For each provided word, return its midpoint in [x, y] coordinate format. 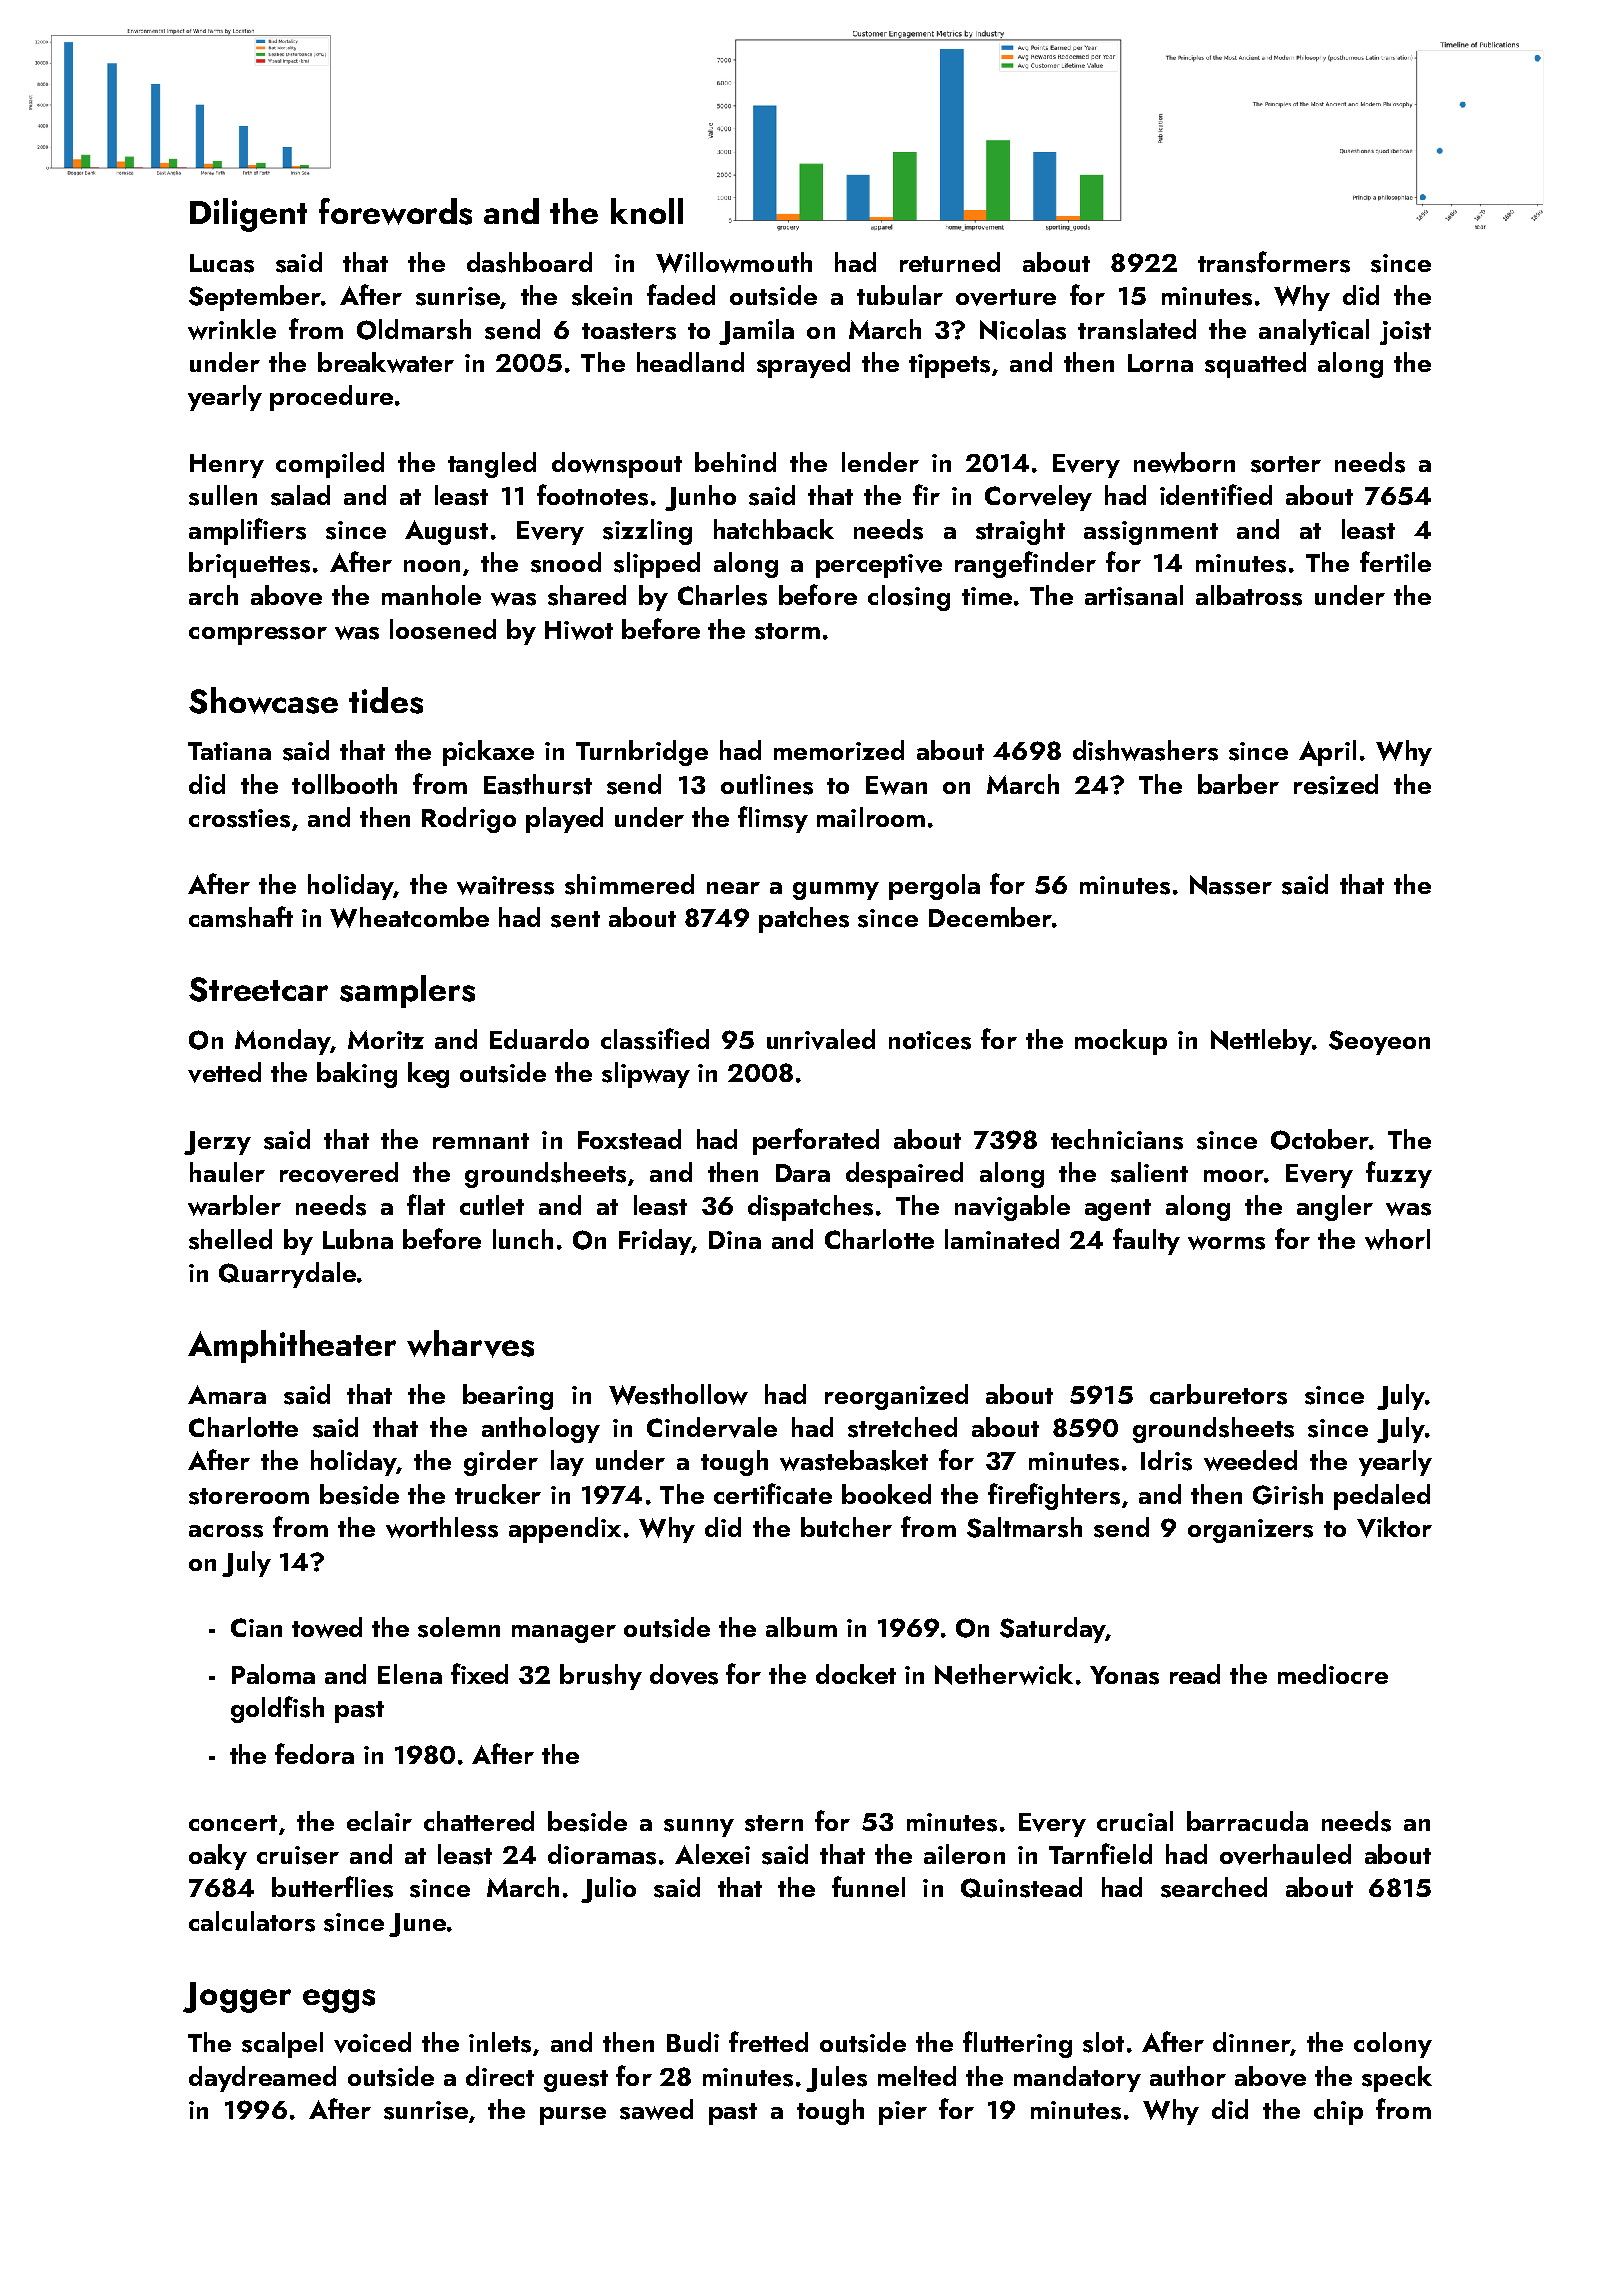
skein [602, 295]
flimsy [773, 819]
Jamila [756, 332]
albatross [1249, 595]
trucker [498, 1494]
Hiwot [579, 630]
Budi [693, 2042]
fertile [1395, 561]
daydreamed [262, 2079]
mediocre [1333, 1674]
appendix [565, 1530]
